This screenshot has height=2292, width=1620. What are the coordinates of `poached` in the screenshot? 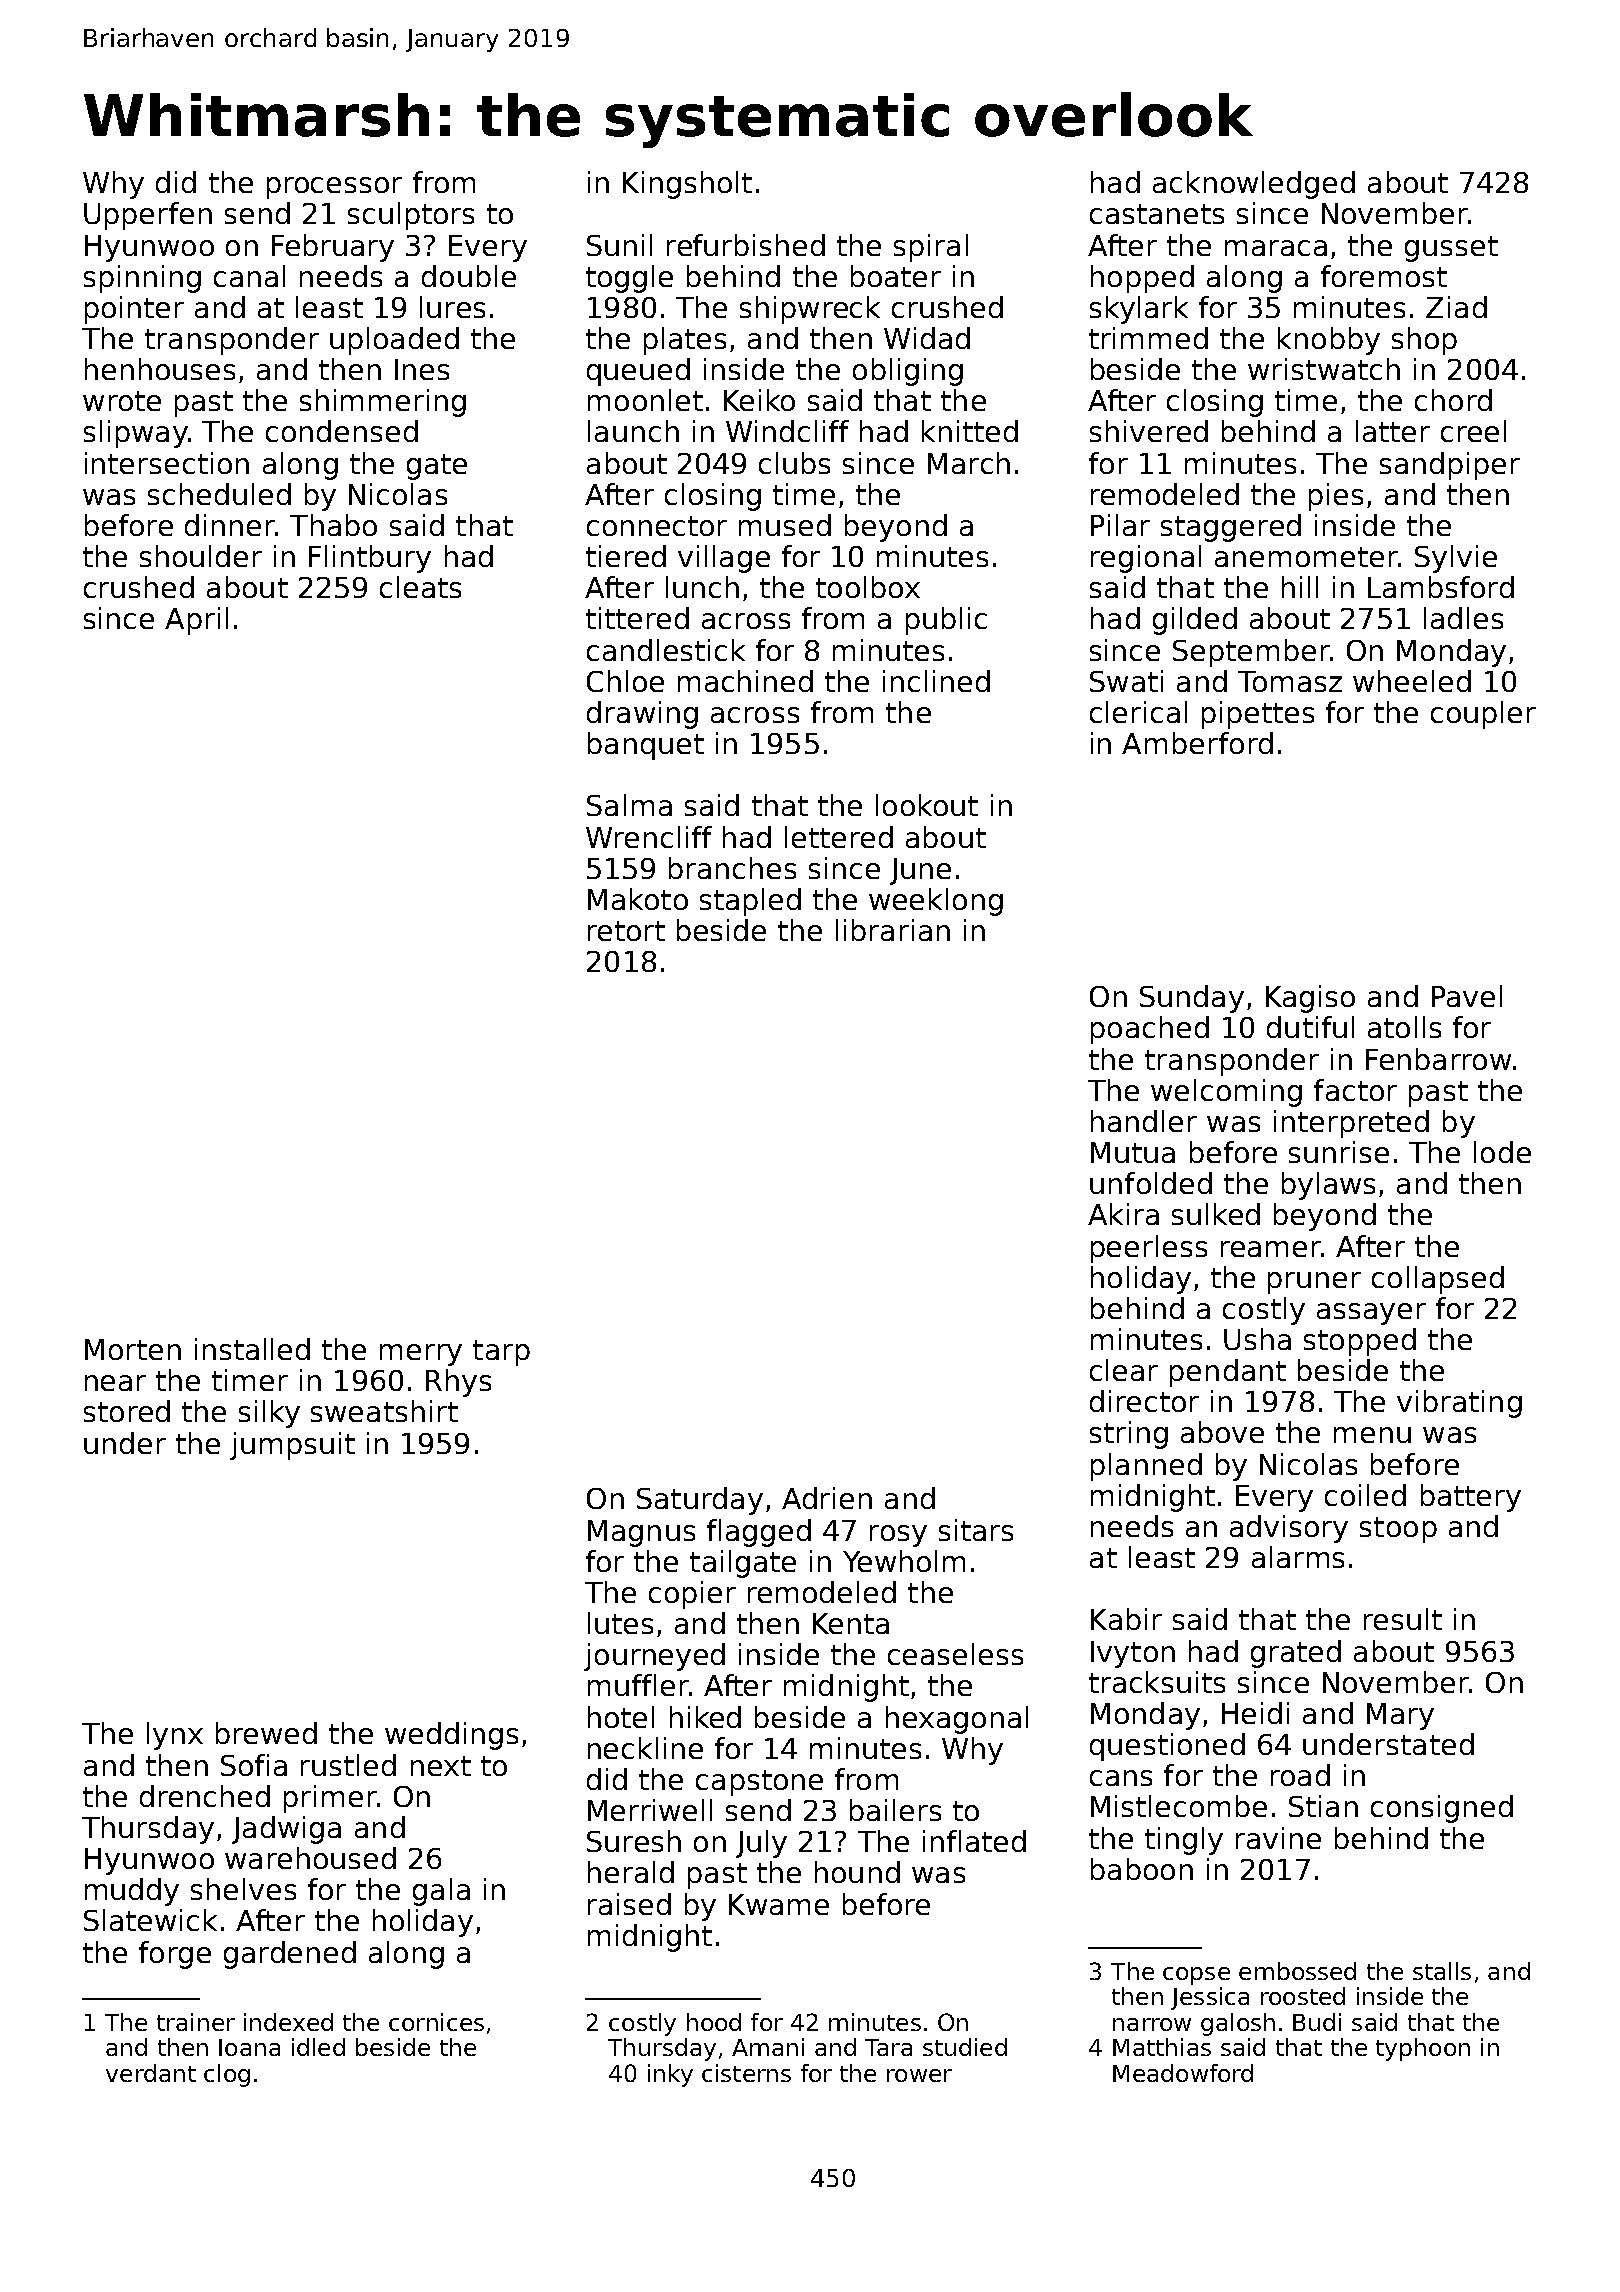 It's located at (1150, 1030).
